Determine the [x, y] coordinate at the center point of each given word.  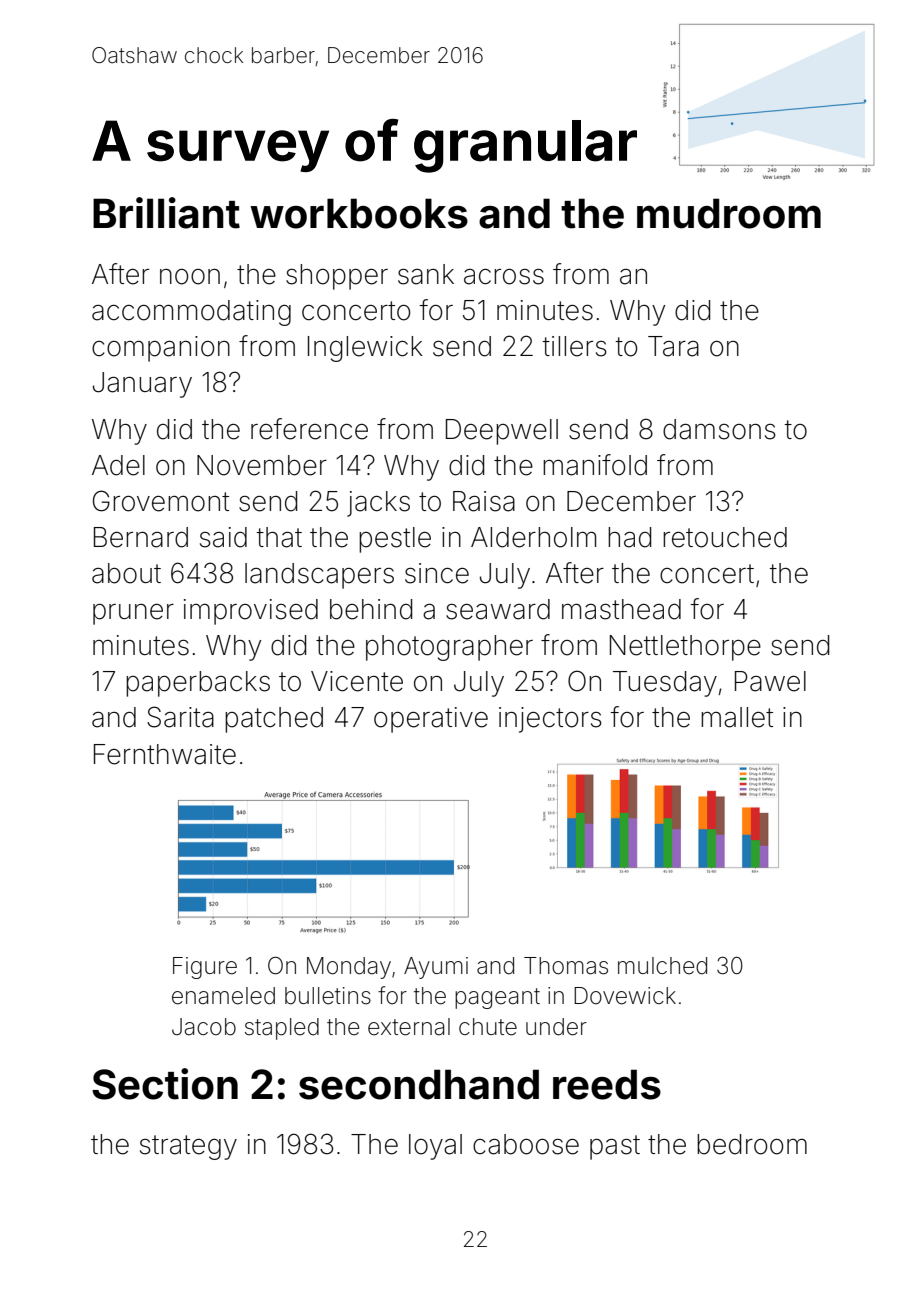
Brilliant [166, 213]
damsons [719, 429]
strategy [188, 1147]
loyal [435, 1147]
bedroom [752, 1144]
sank [426, 274]
